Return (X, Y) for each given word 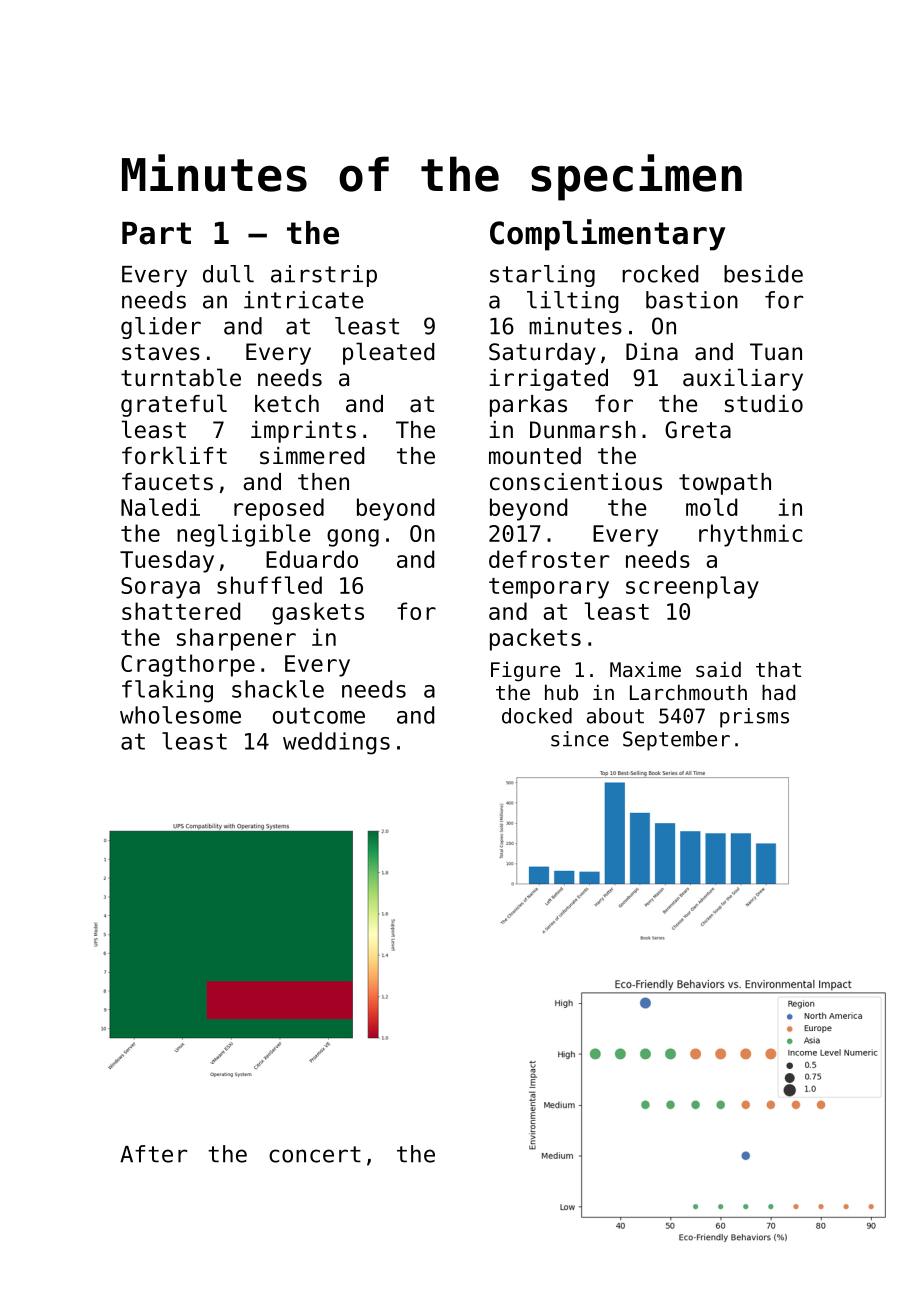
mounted (535, 456)
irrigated (548, 380)
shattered (181, 611)
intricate (304, 300)
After (153, 1154)
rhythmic (750, 535)
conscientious (576, 482)
